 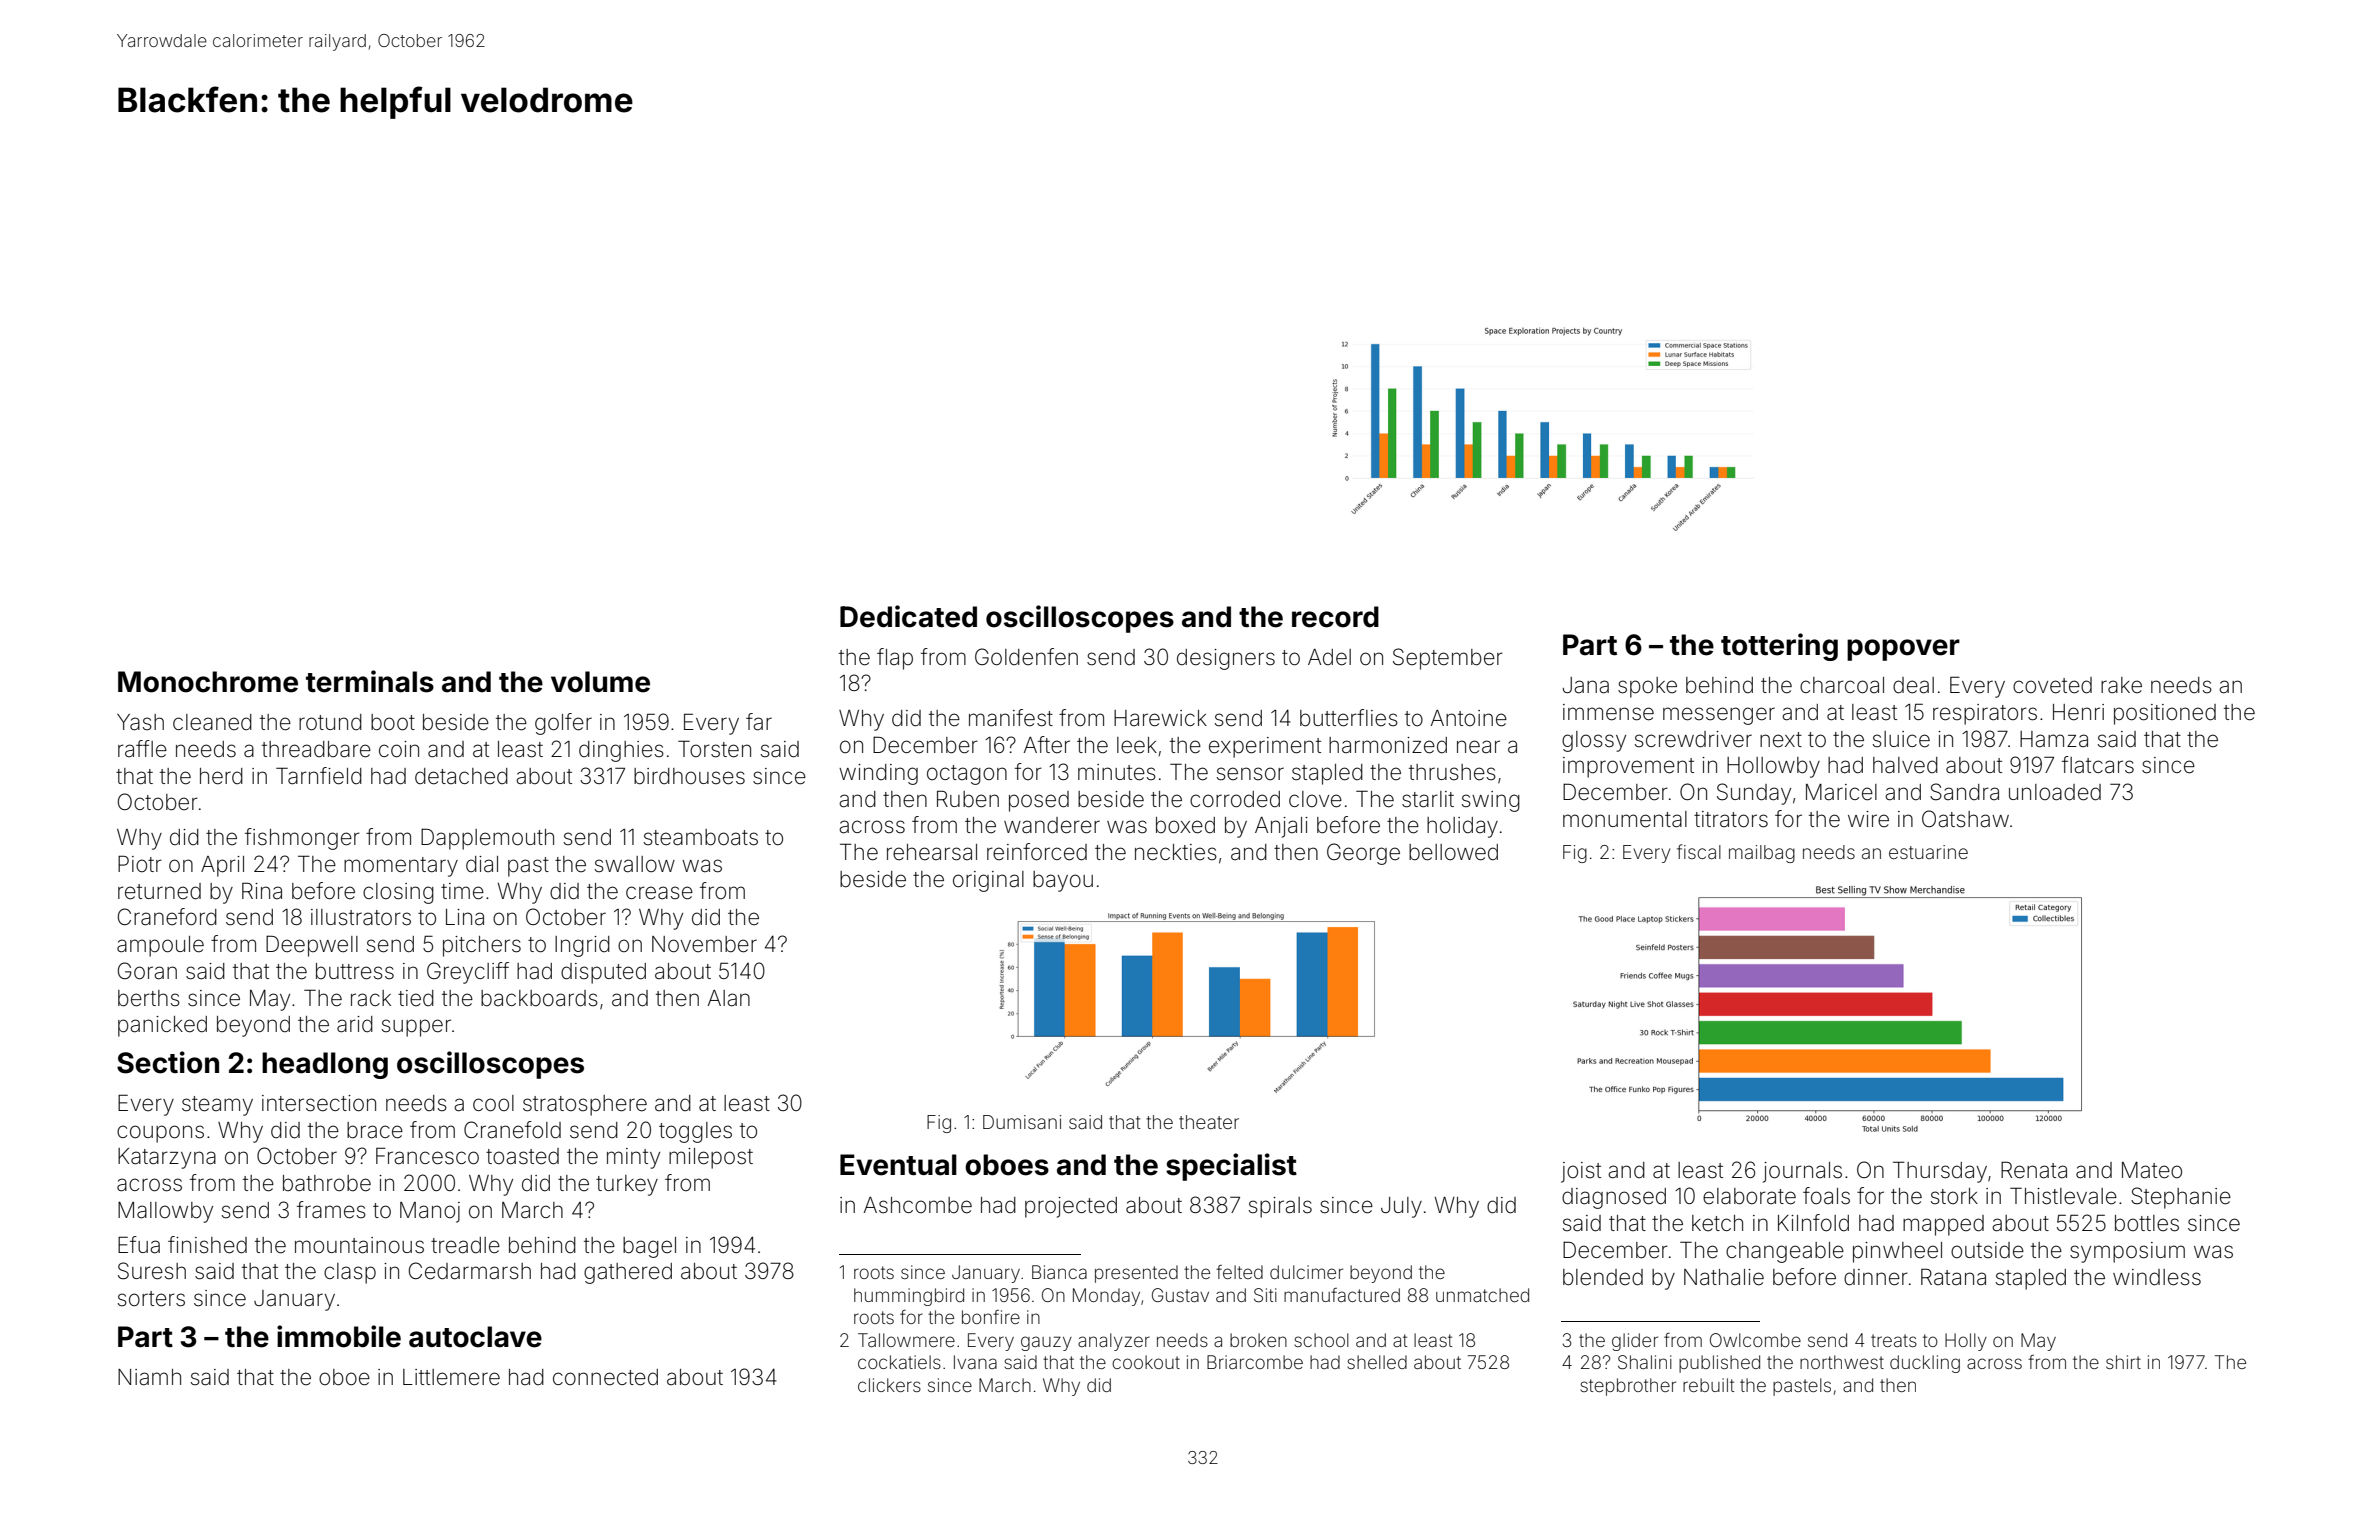 What do you see at coordinates (208, 682) in the screenshot?
I see `Monochrome` at bounding box center [208, 682].
